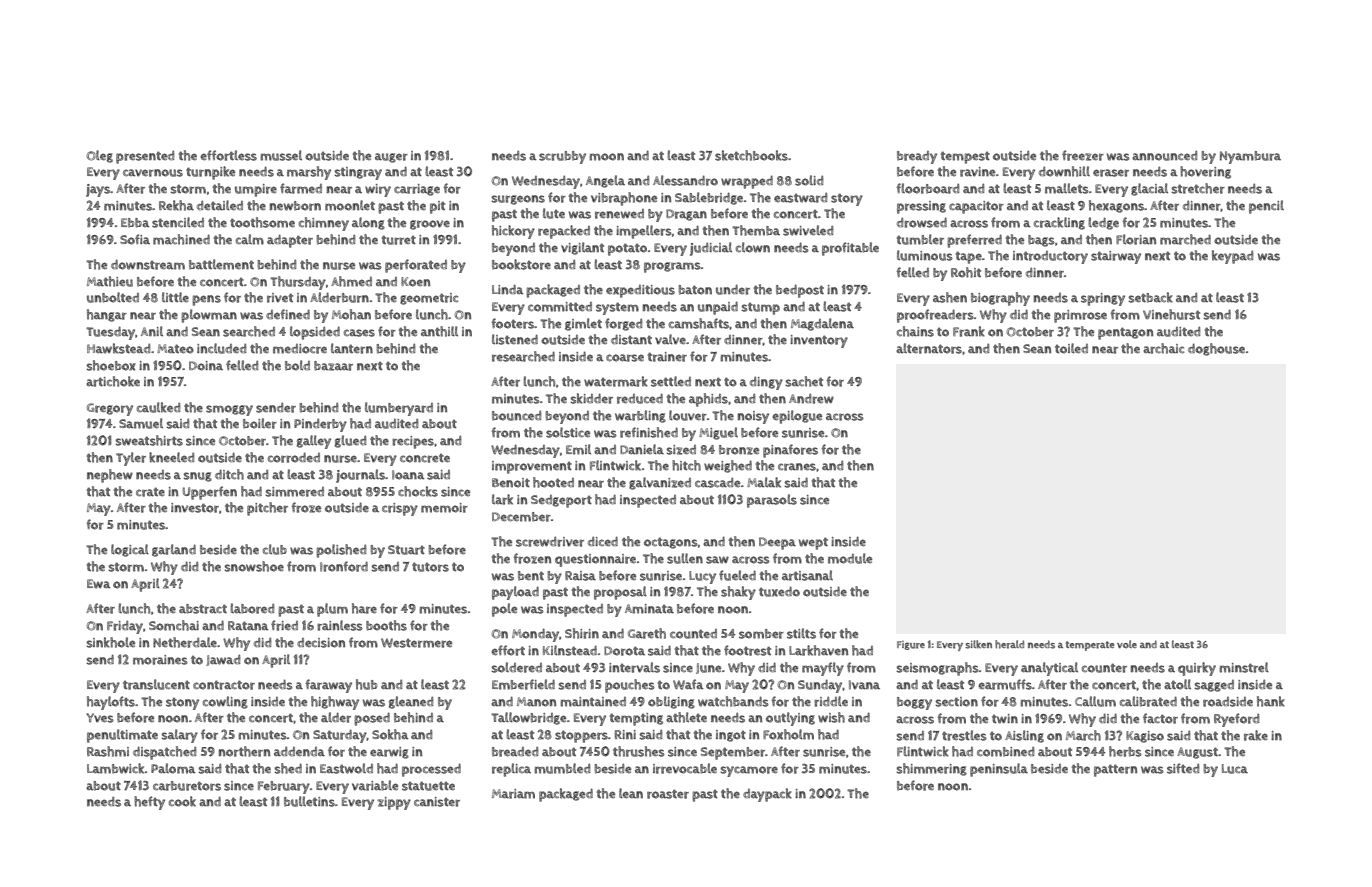 The height and width of the document is (887, 1372). I want to click on investor, so click(195, 508).
